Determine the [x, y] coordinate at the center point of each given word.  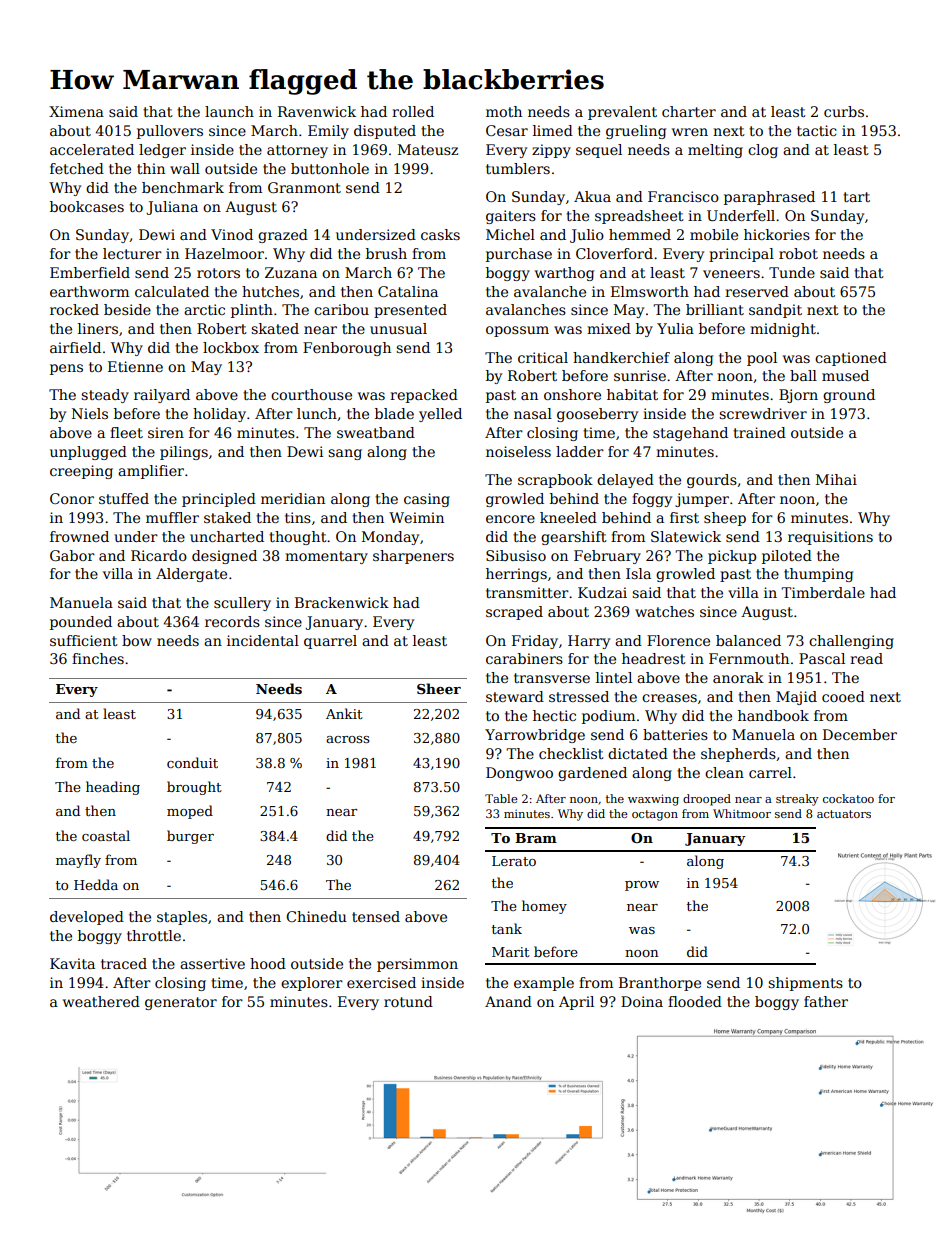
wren [690, 132]
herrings [516, 575]
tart [856, 197]
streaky [797, 800]
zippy [551, 151]
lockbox [231, 347]
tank [507, 928]
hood [268, 963]
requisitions [830, 538]
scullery [242, 604]
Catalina [408, 291]
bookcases [87, 206]
